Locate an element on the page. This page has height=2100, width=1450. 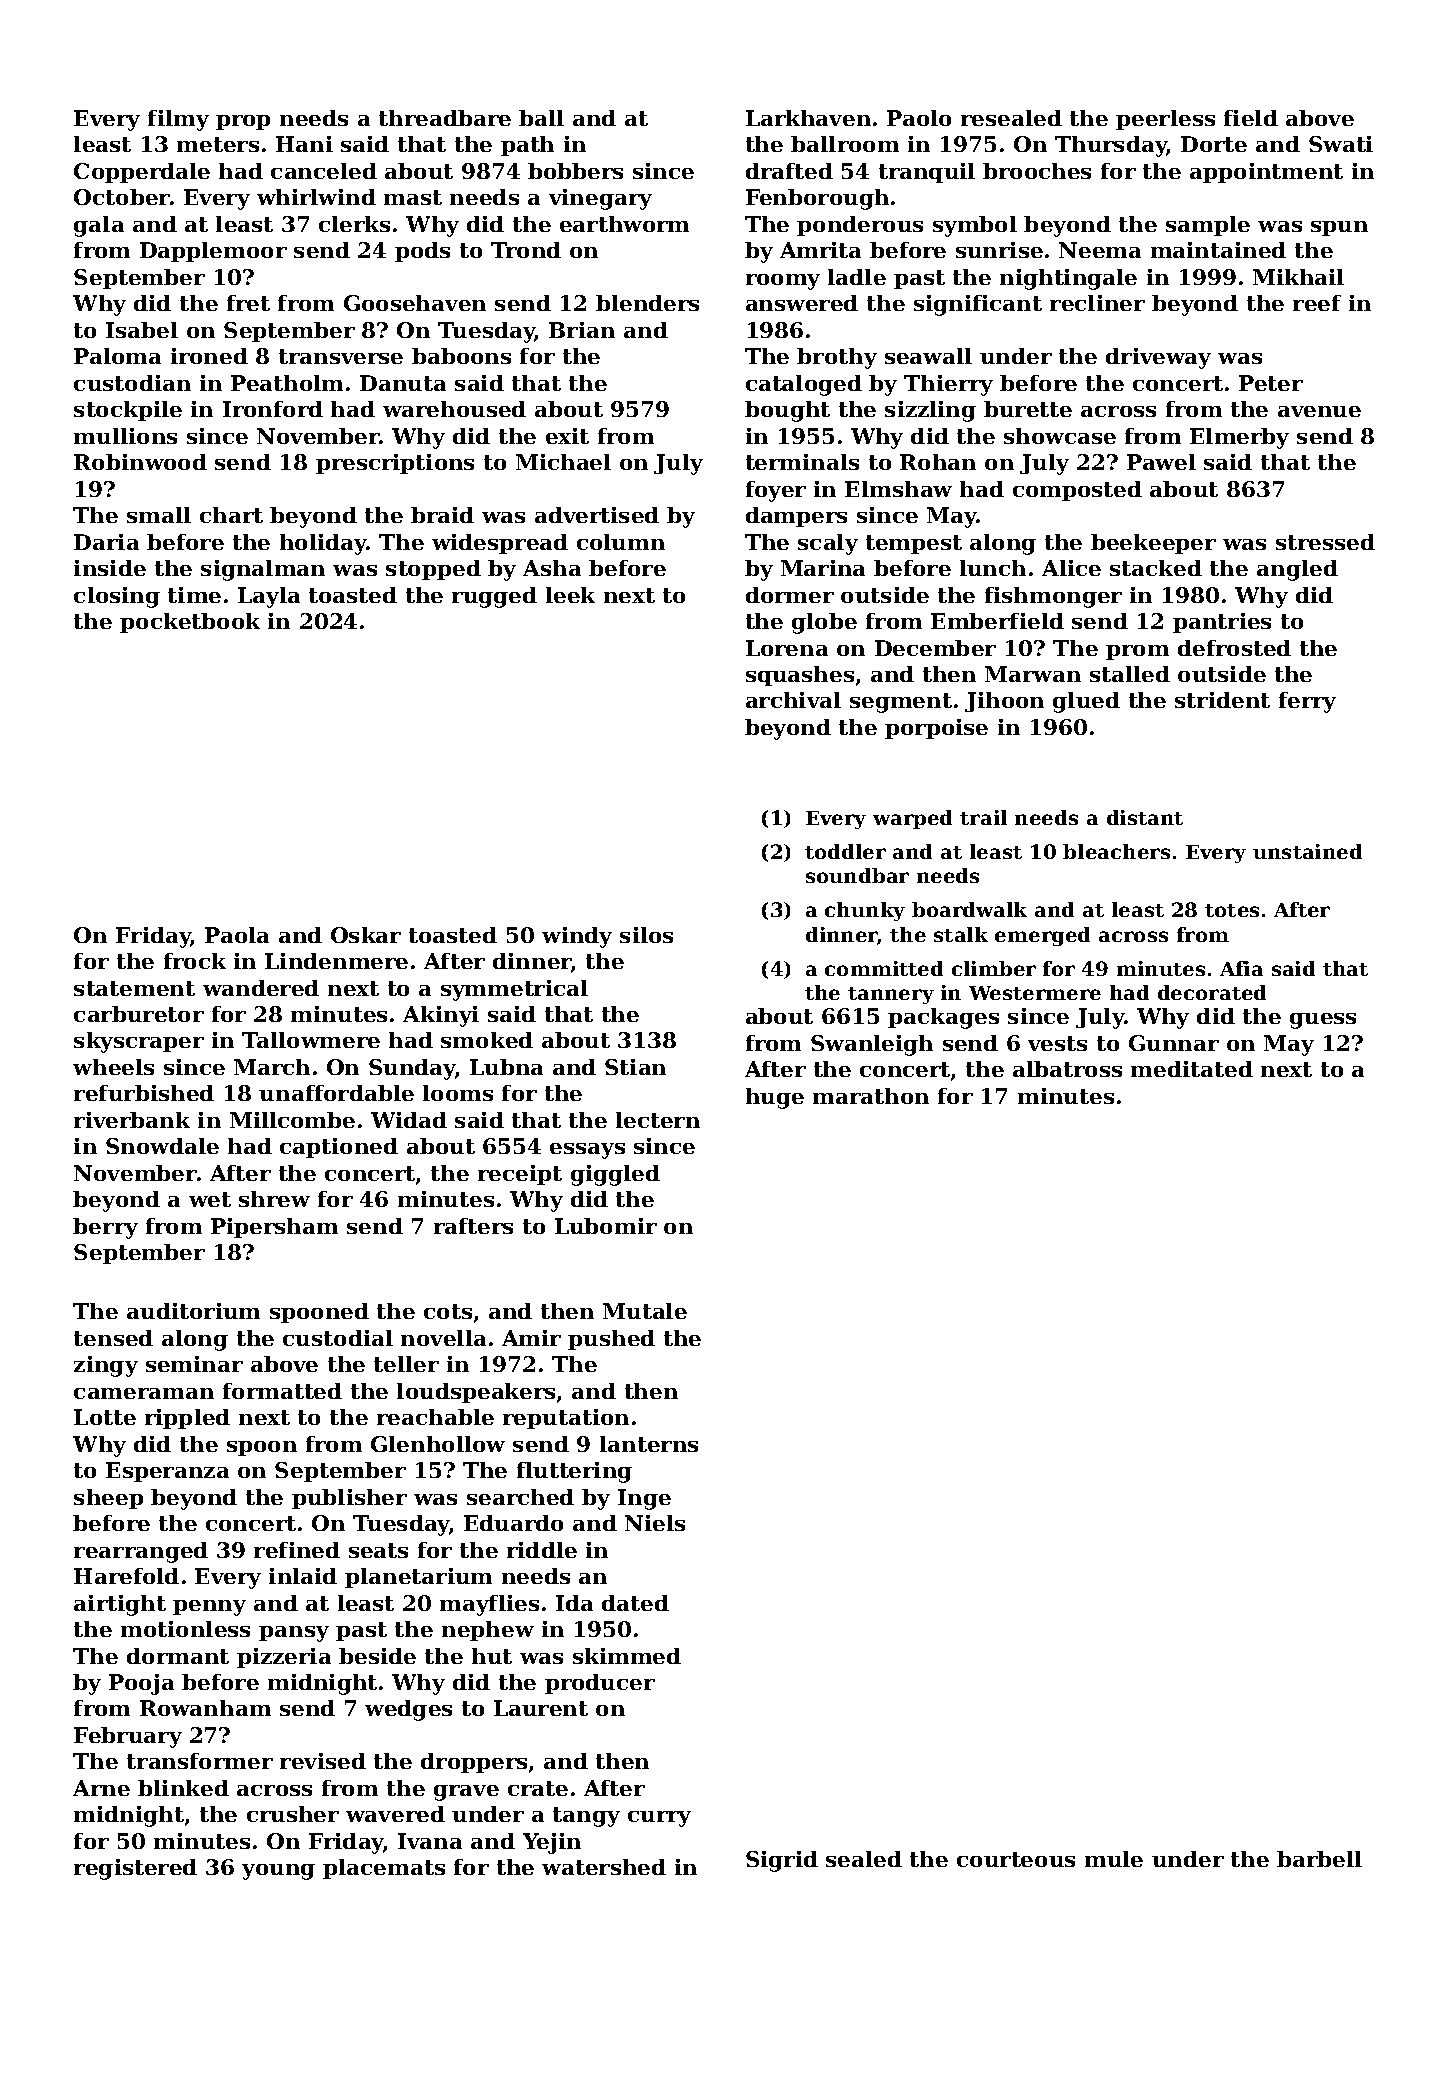
Robinwood is located at coordinates (140, 462).
